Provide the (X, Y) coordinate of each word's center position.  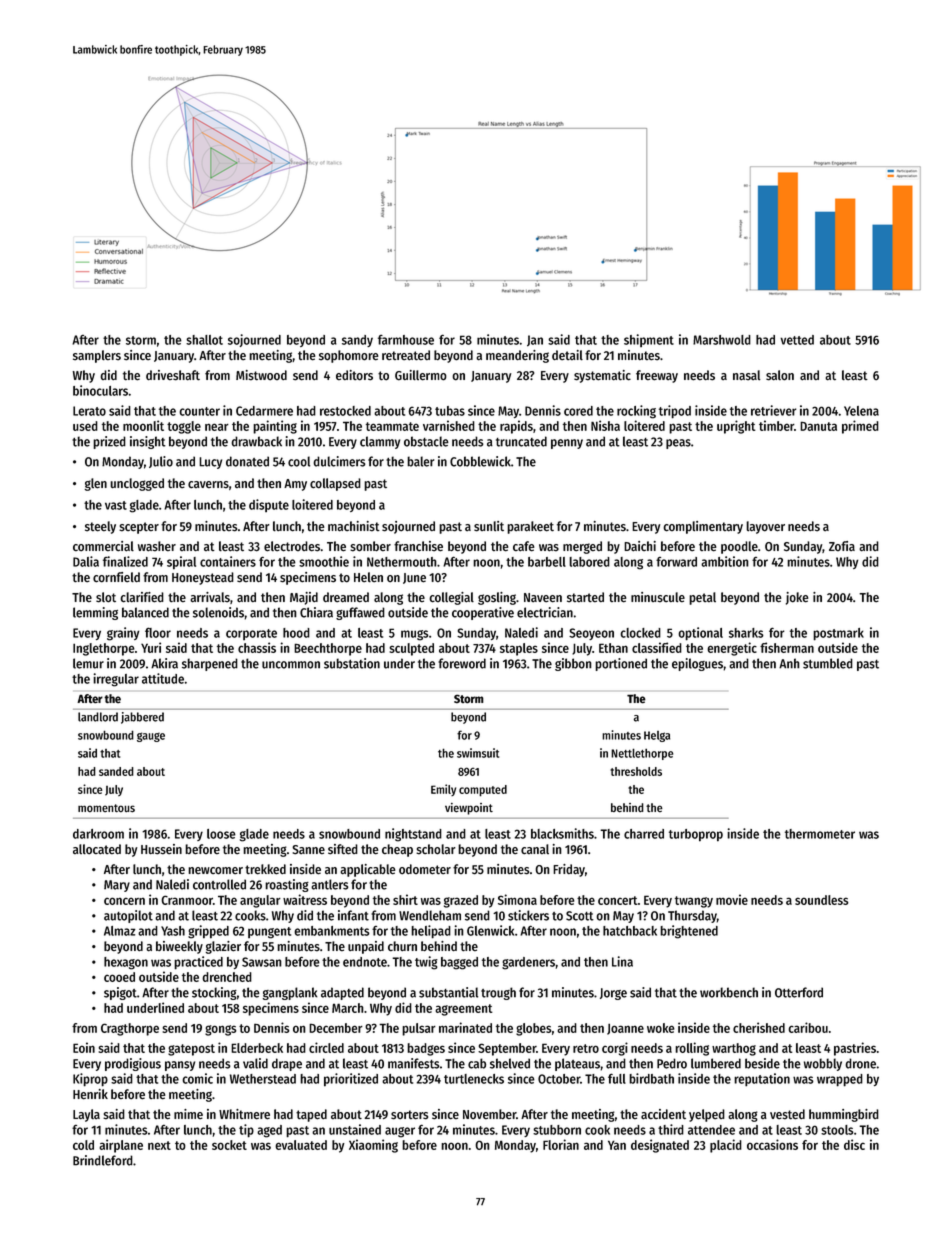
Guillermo (421, 375)
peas (678, 444)
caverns (208, 485)
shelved (510, 1063)
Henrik (90, 1094)
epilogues (697, 664)
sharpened (210, 664)
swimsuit (478, 753)
